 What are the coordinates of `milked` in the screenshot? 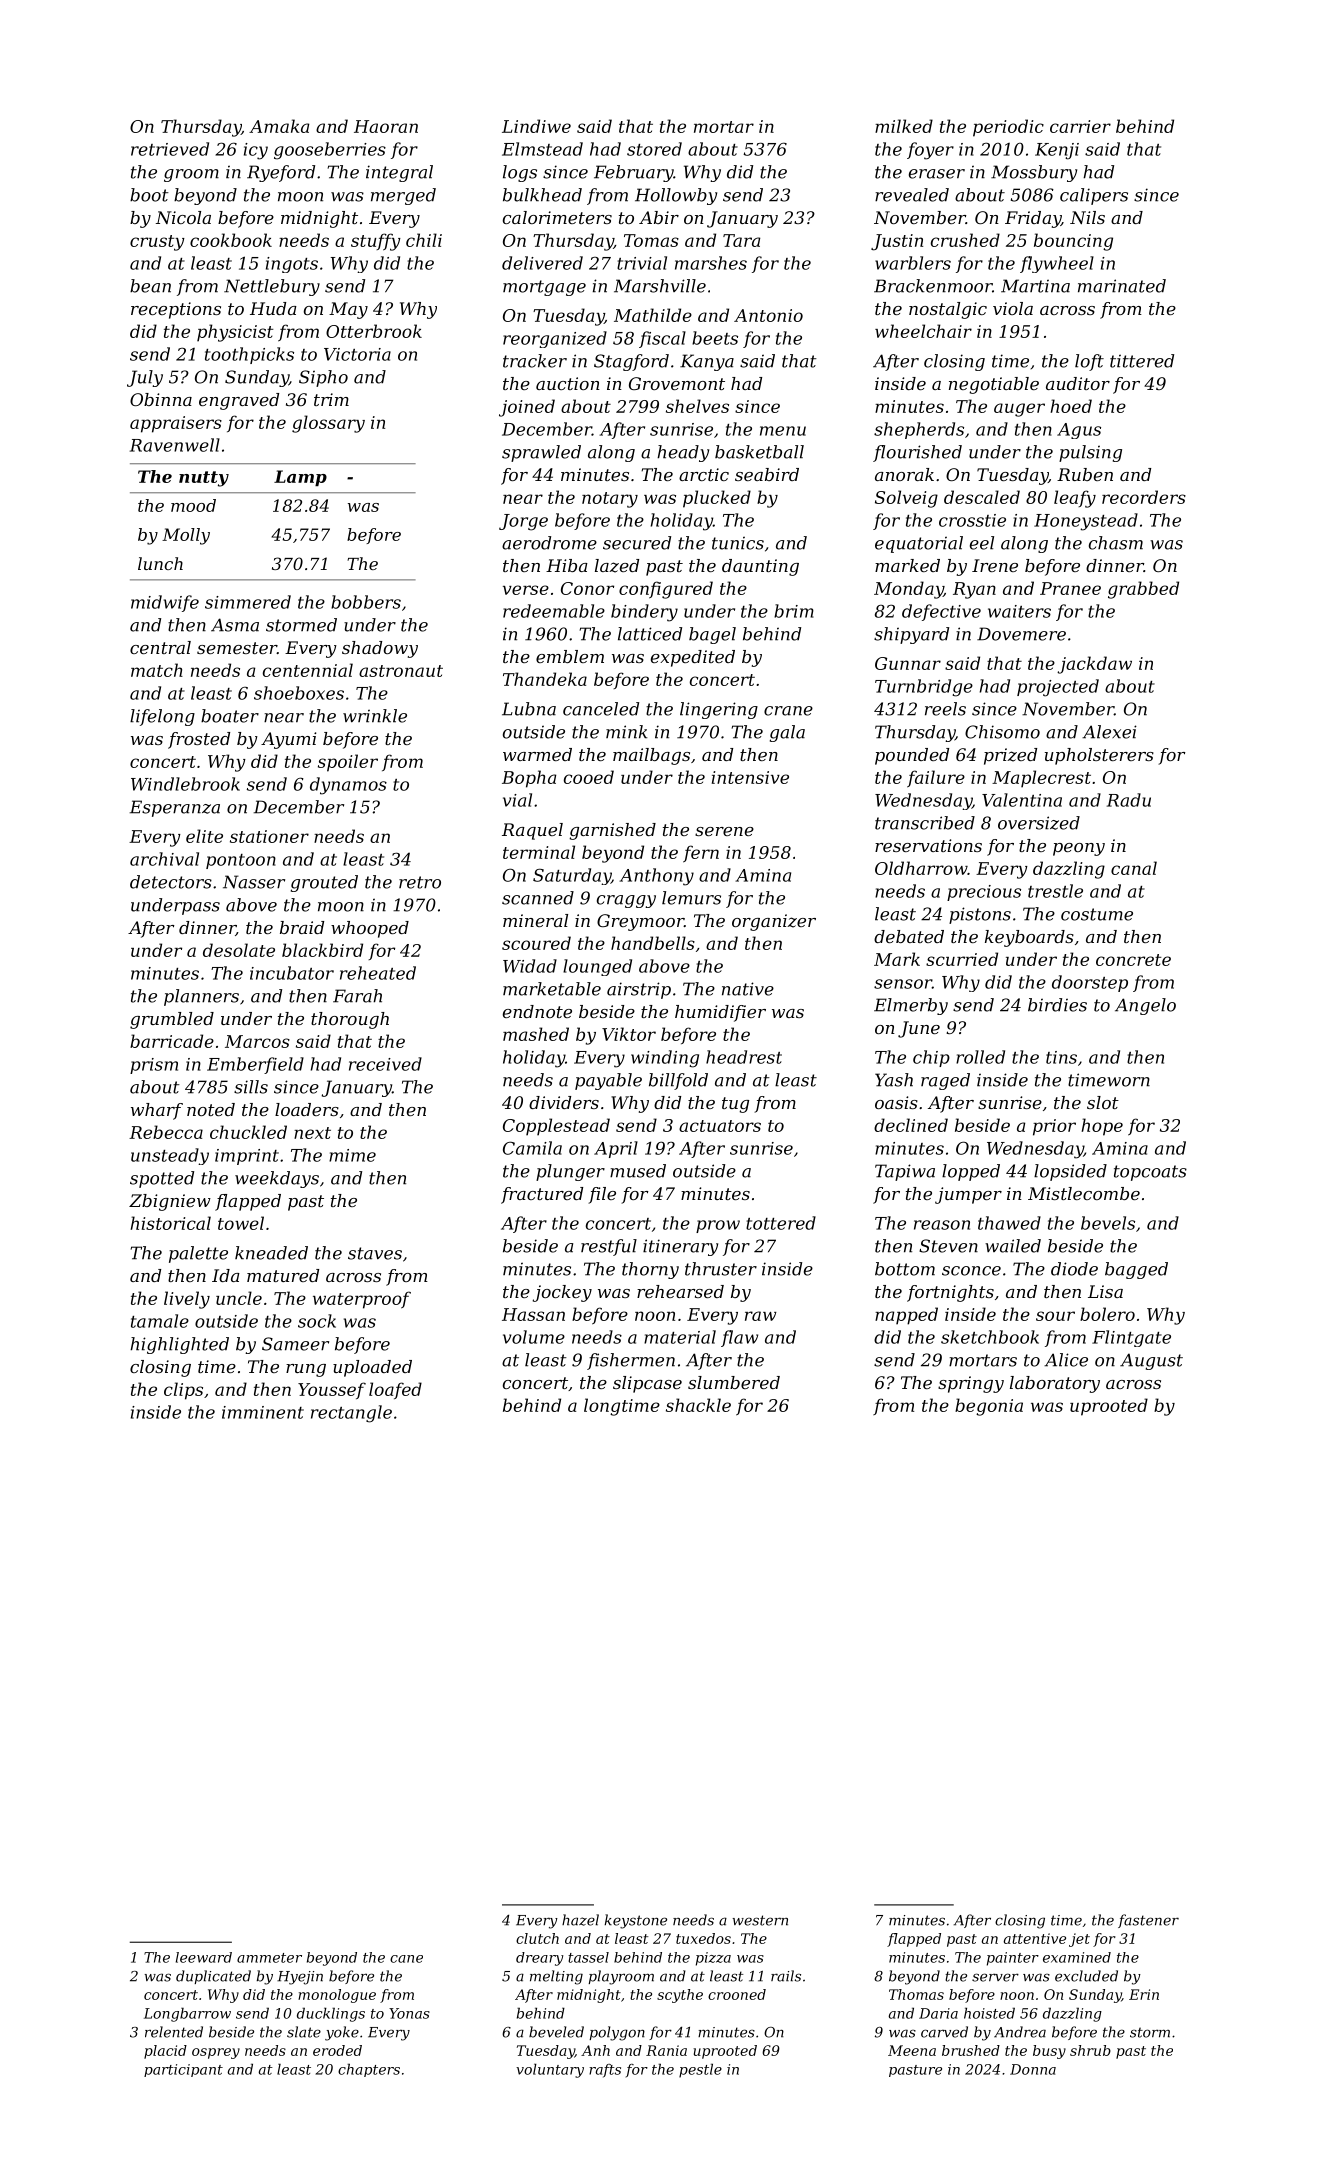 It's located at (904, 126).
